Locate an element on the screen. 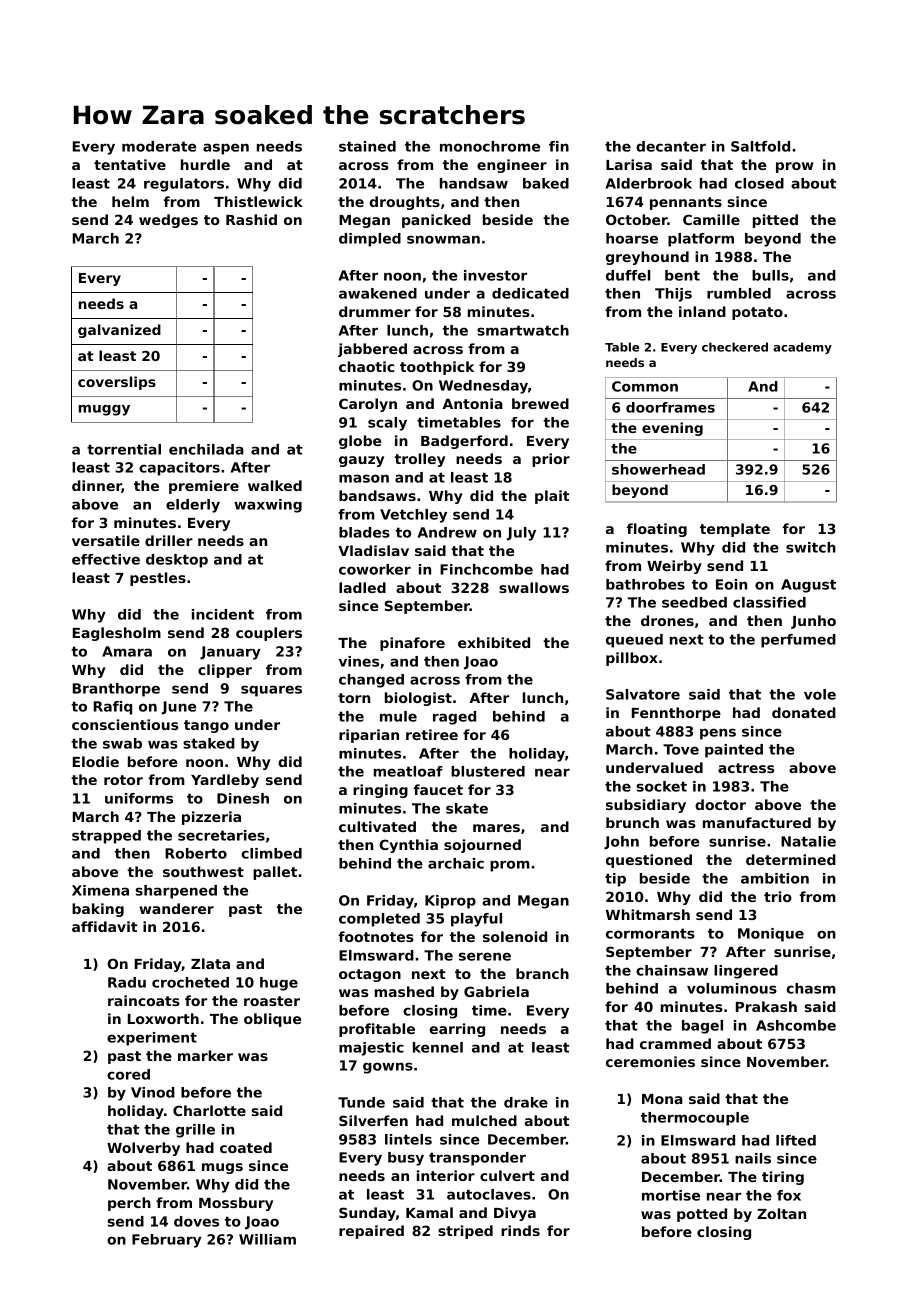 The width and height of the screenshot is (908, 1316). Gabriela is located at coordinates (496, 991).
